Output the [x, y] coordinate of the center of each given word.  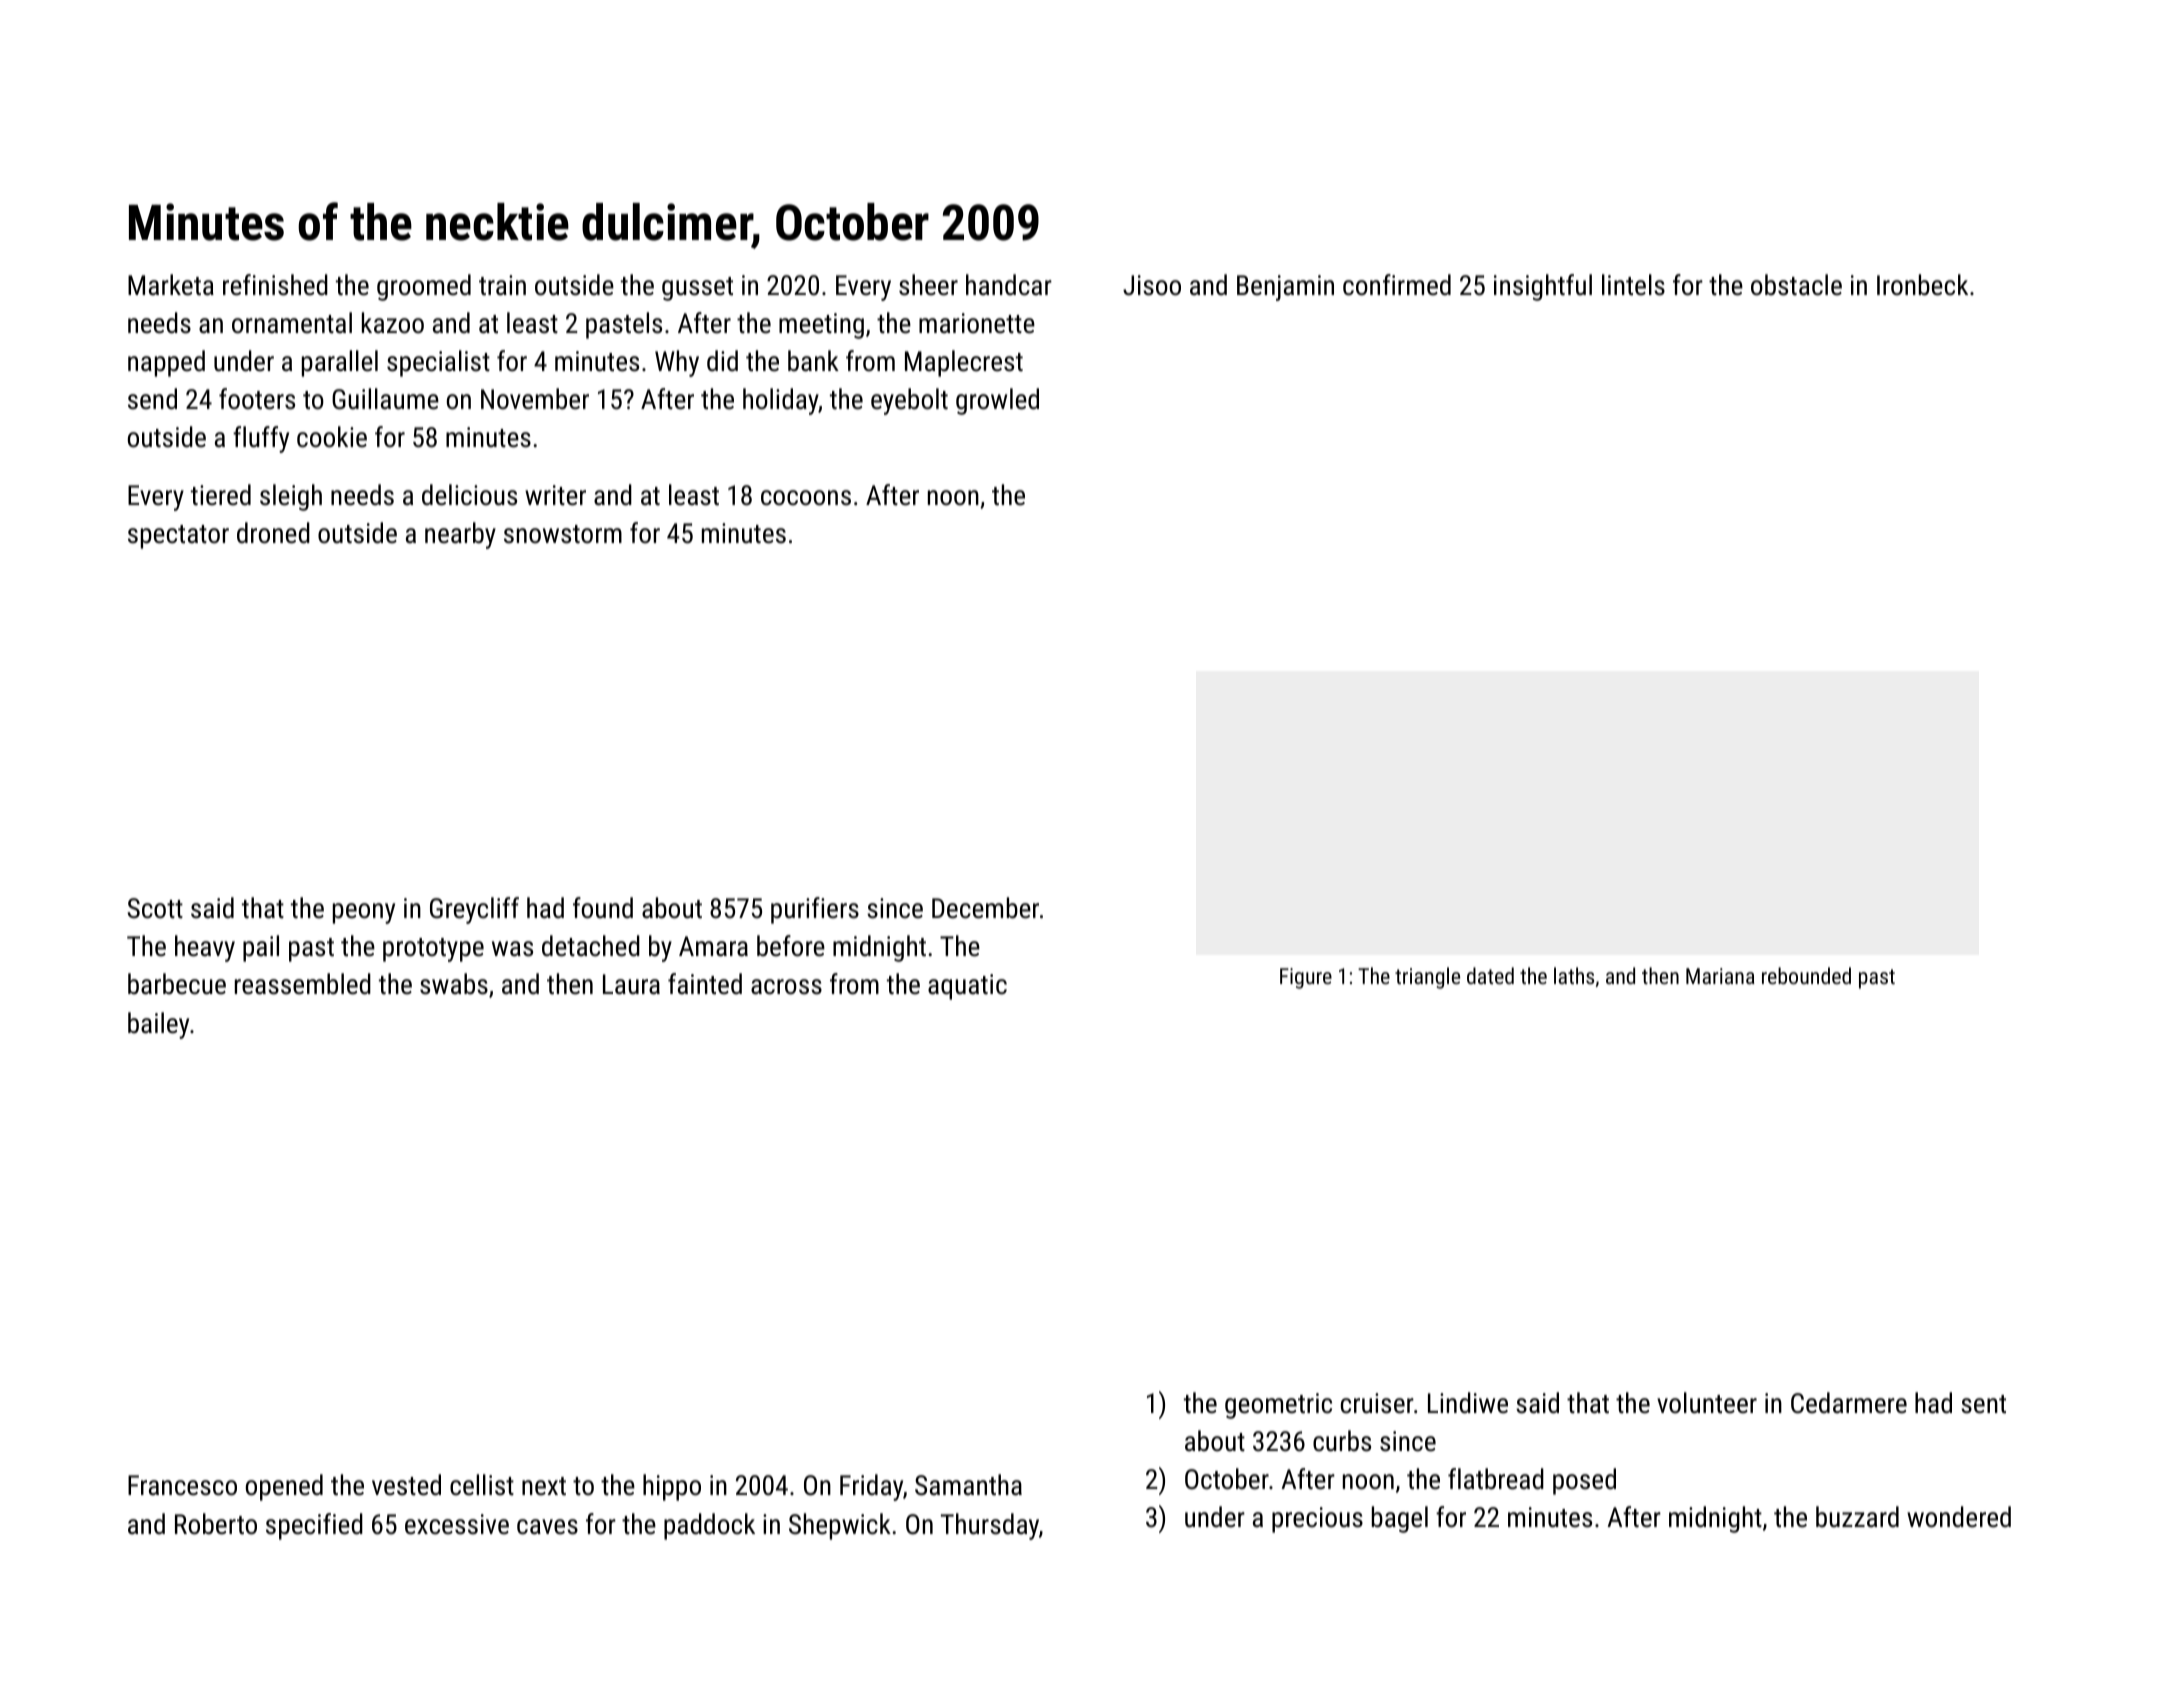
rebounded [1806, 975]
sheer [928, 285]
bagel [1400, 1519]
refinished [275, 285]
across [786, 987]
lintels [1633, 285]
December [985, 908]
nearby [460, 535]
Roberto [216, 1524]
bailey [158, 1025]
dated [1490, 975]
